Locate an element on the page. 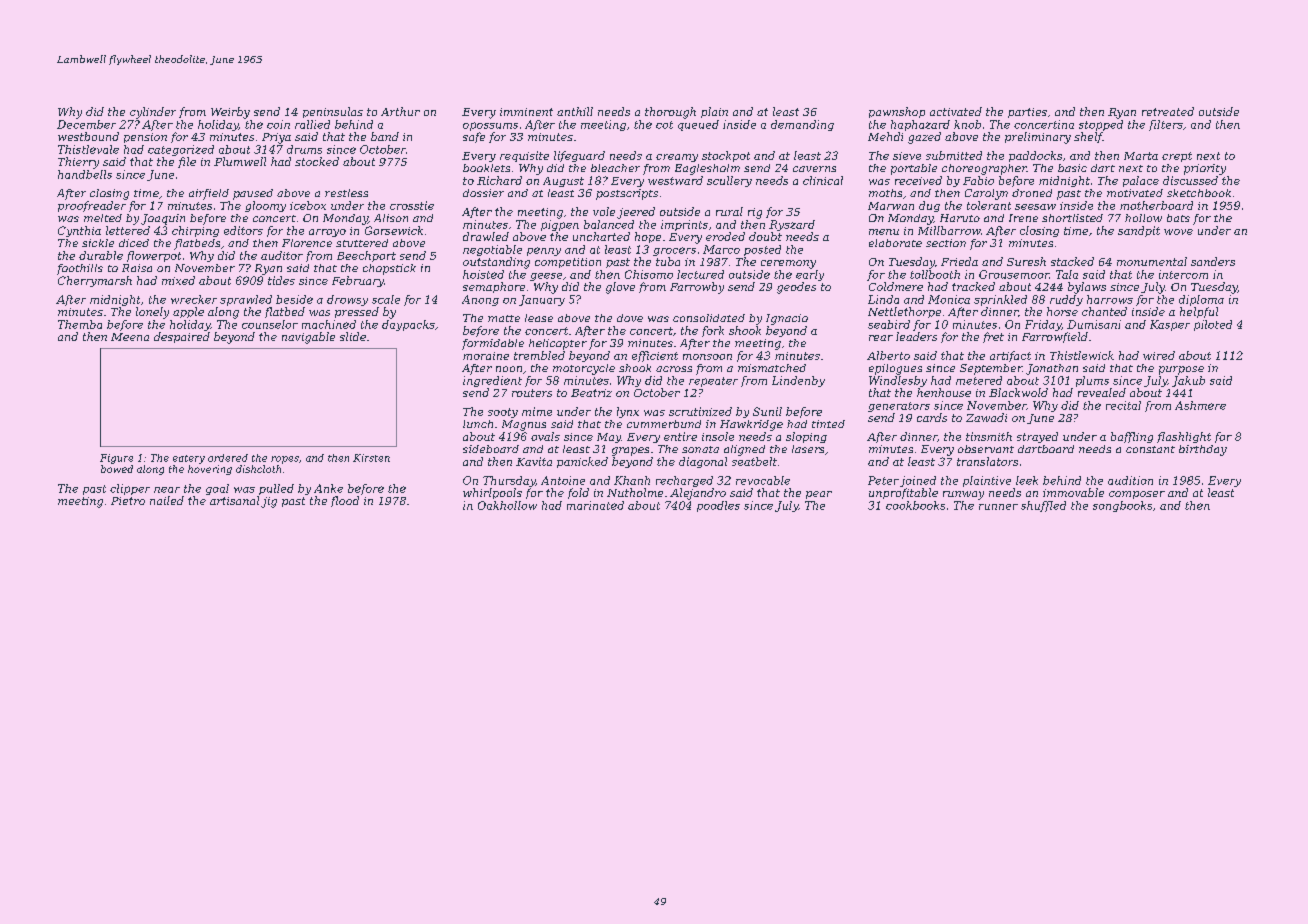 The width and height of the document is (1308, 924). Farrowby is located at coordinates (697, 288).
